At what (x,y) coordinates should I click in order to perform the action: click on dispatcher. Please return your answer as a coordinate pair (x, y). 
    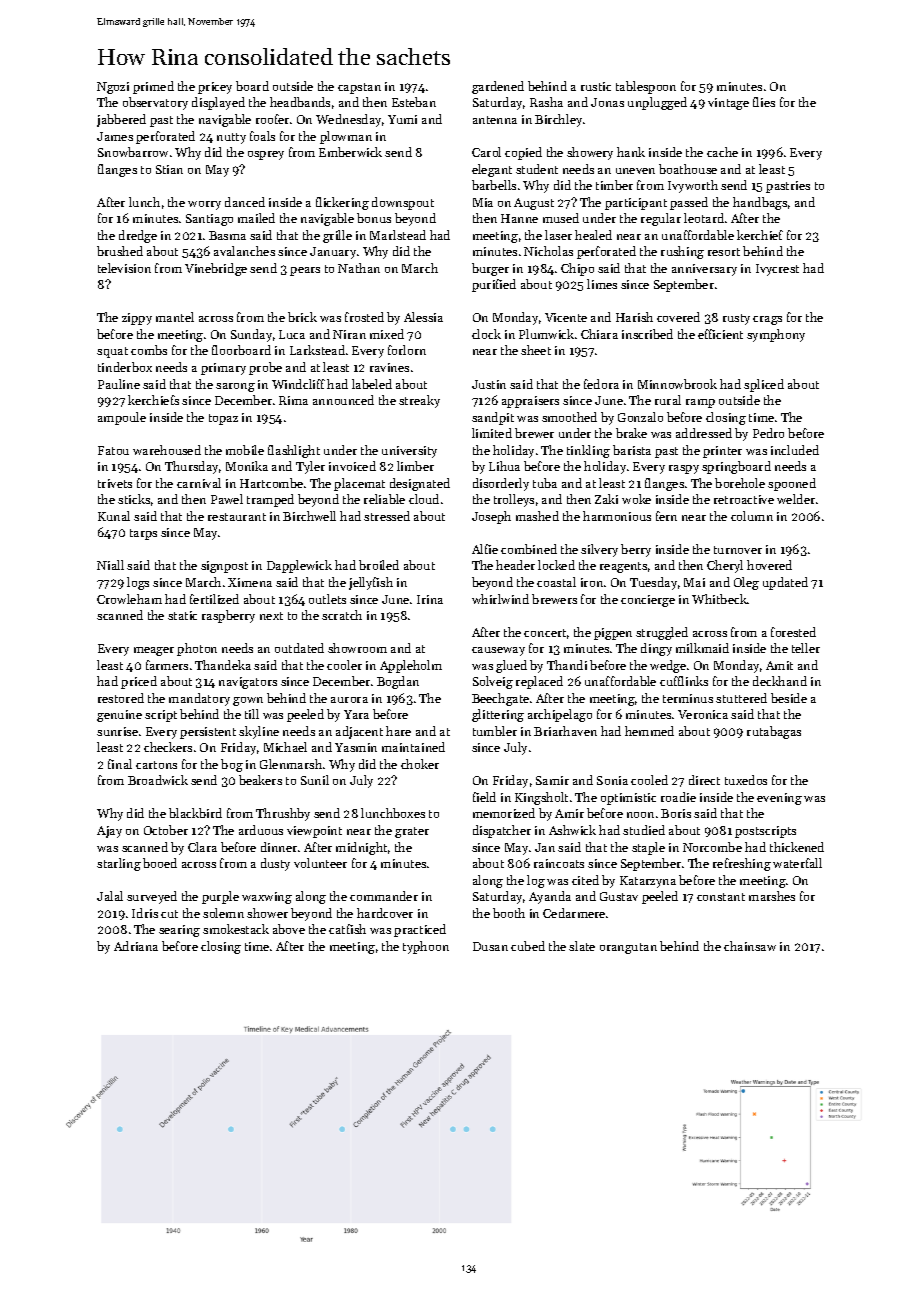
    Looking at the image, I should click on (502, 831).
